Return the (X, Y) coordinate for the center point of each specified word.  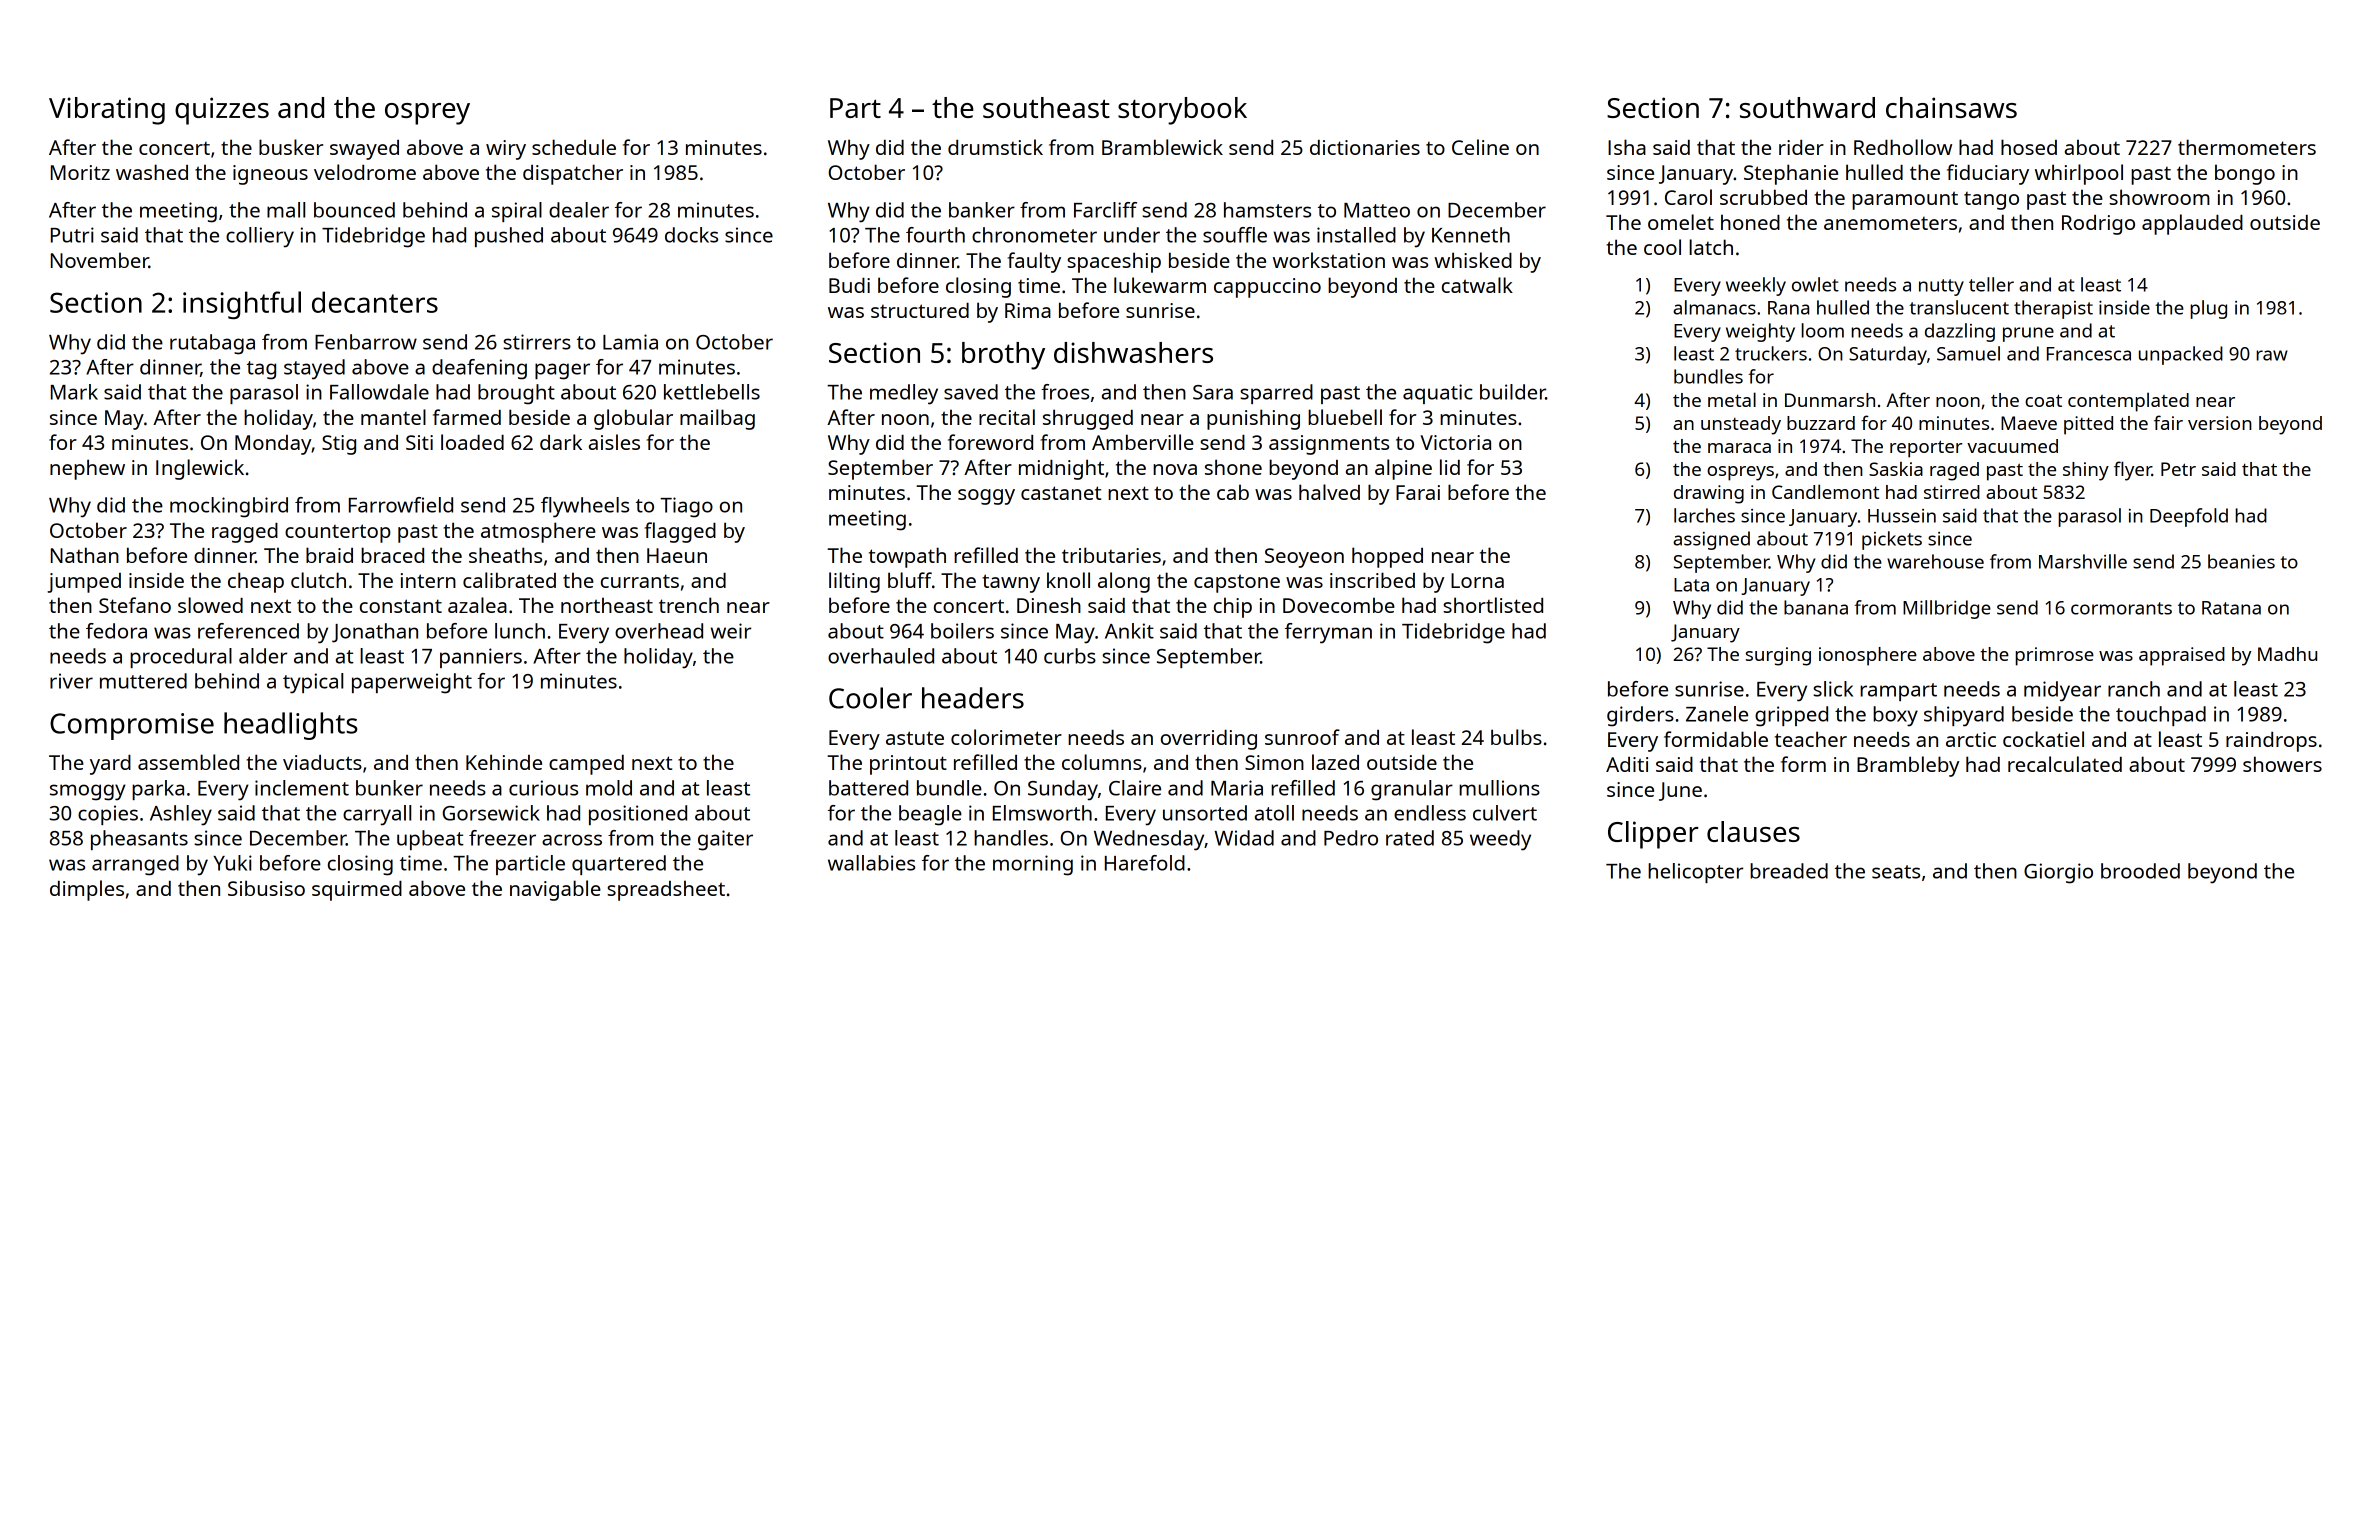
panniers (481, 658)
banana (1816, 607)
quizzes (222, 111)
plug (2208, 309)
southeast (1046, 107)
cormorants (2121, 608)
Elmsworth (1042, 813)
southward (1807, 107)
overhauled (881, 656)
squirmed (357, 891)
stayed (314, 369)
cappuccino (1267, 288)
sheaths (505, 555)
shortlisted (1493, 605)
